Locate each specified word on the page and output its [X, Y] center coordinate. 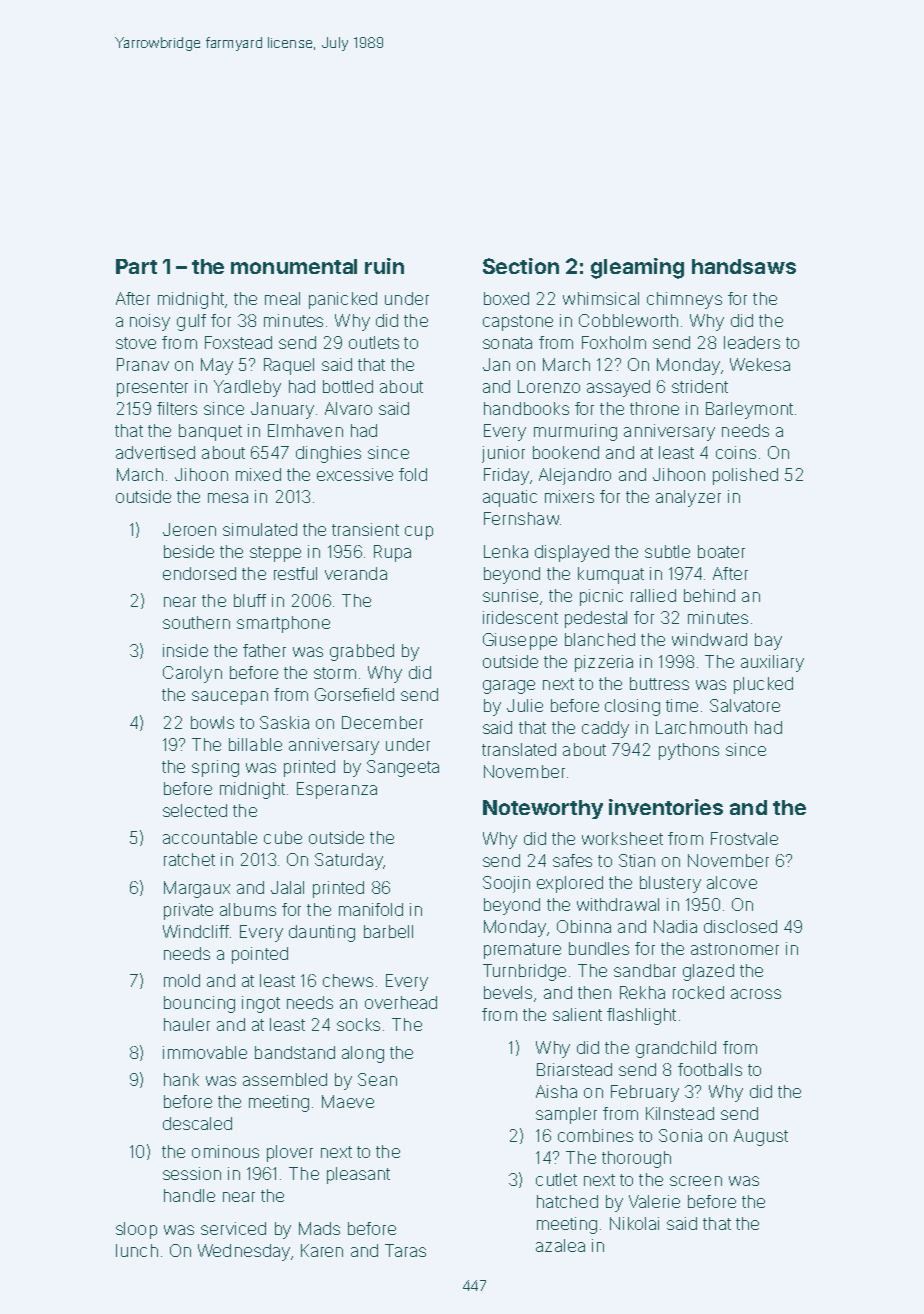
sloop [136, 1230]
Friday [506, 476]
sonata [507, 343]
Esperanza [337, 790]
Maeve [348, 1101]
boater [721, 551]
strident [700, 386]
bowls [212, 722]
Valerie [654, 1201]
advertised [155, 452]
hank [181, 1079]
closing [632, 707]
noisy [150, 322]
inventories [666, 807]
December [382, 722]
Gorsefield [354, 694]
